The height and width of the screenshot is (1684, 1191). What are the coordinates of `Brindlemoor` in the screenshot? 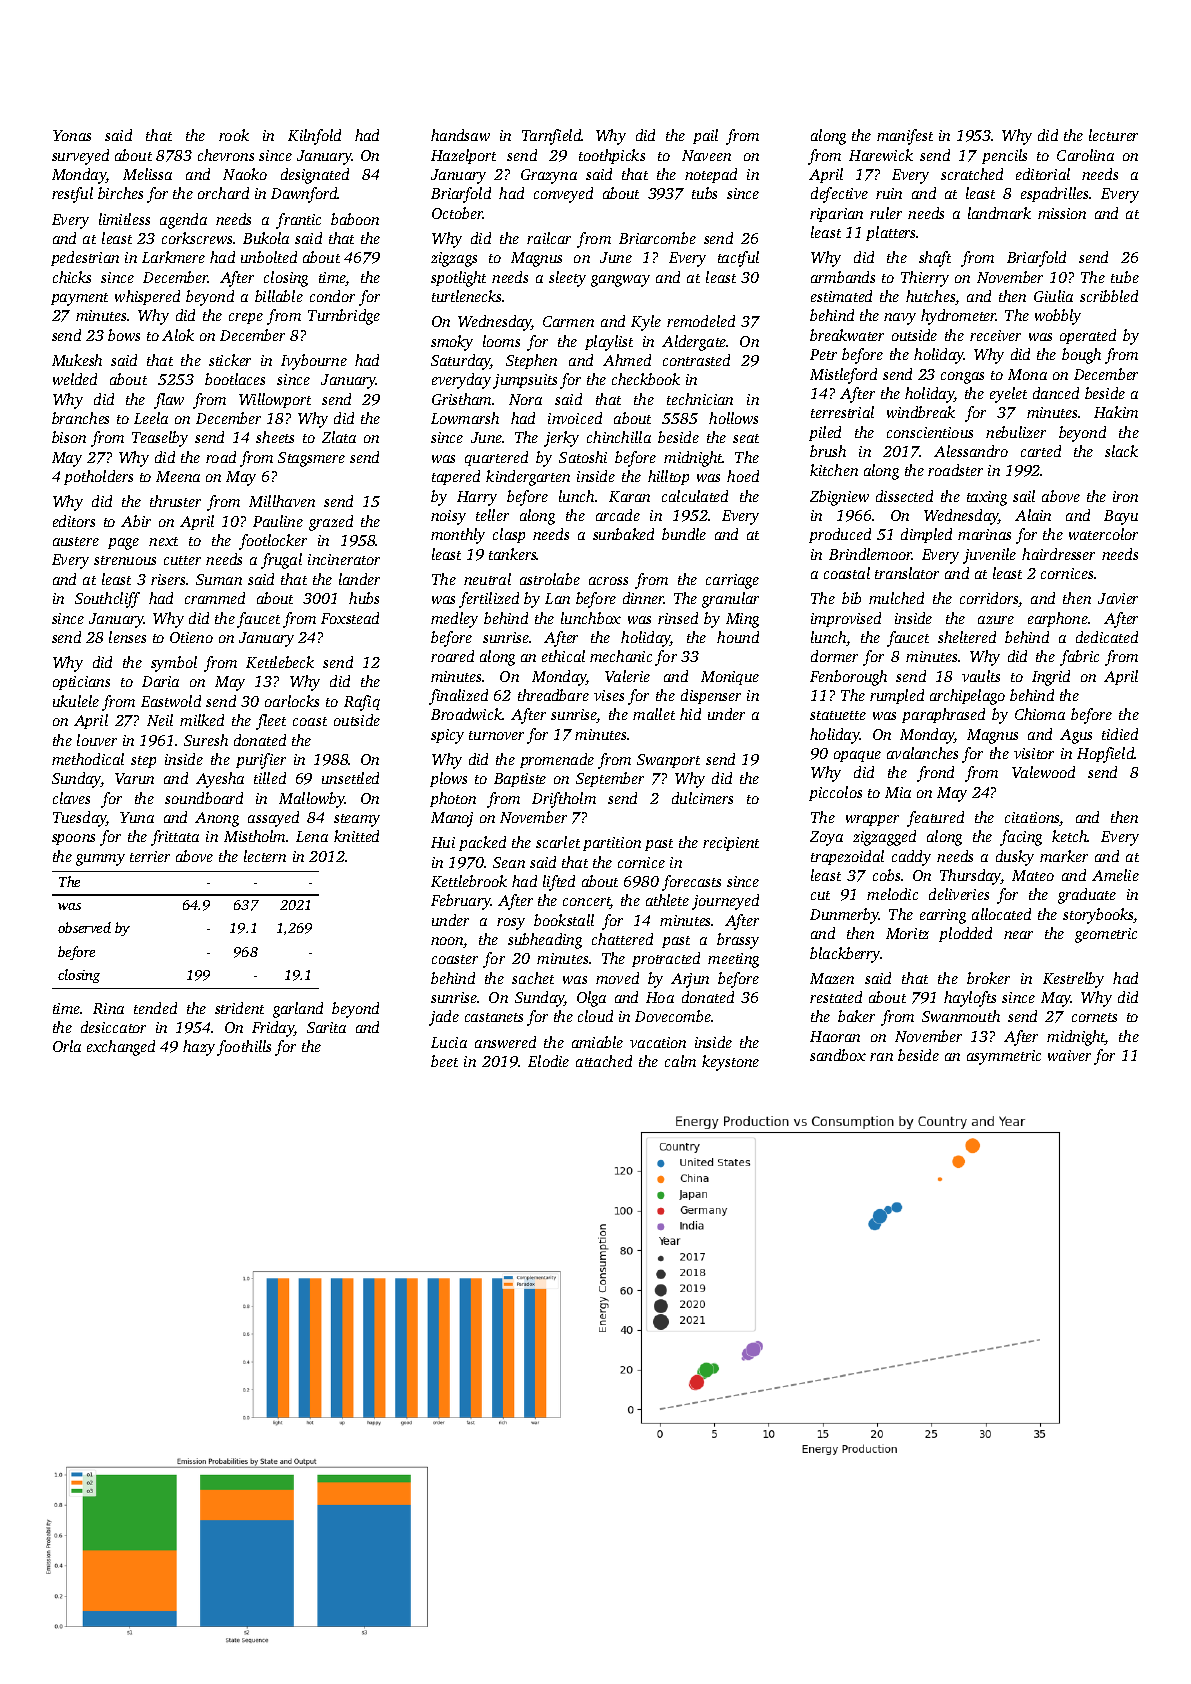 It's located at (870, 554).
